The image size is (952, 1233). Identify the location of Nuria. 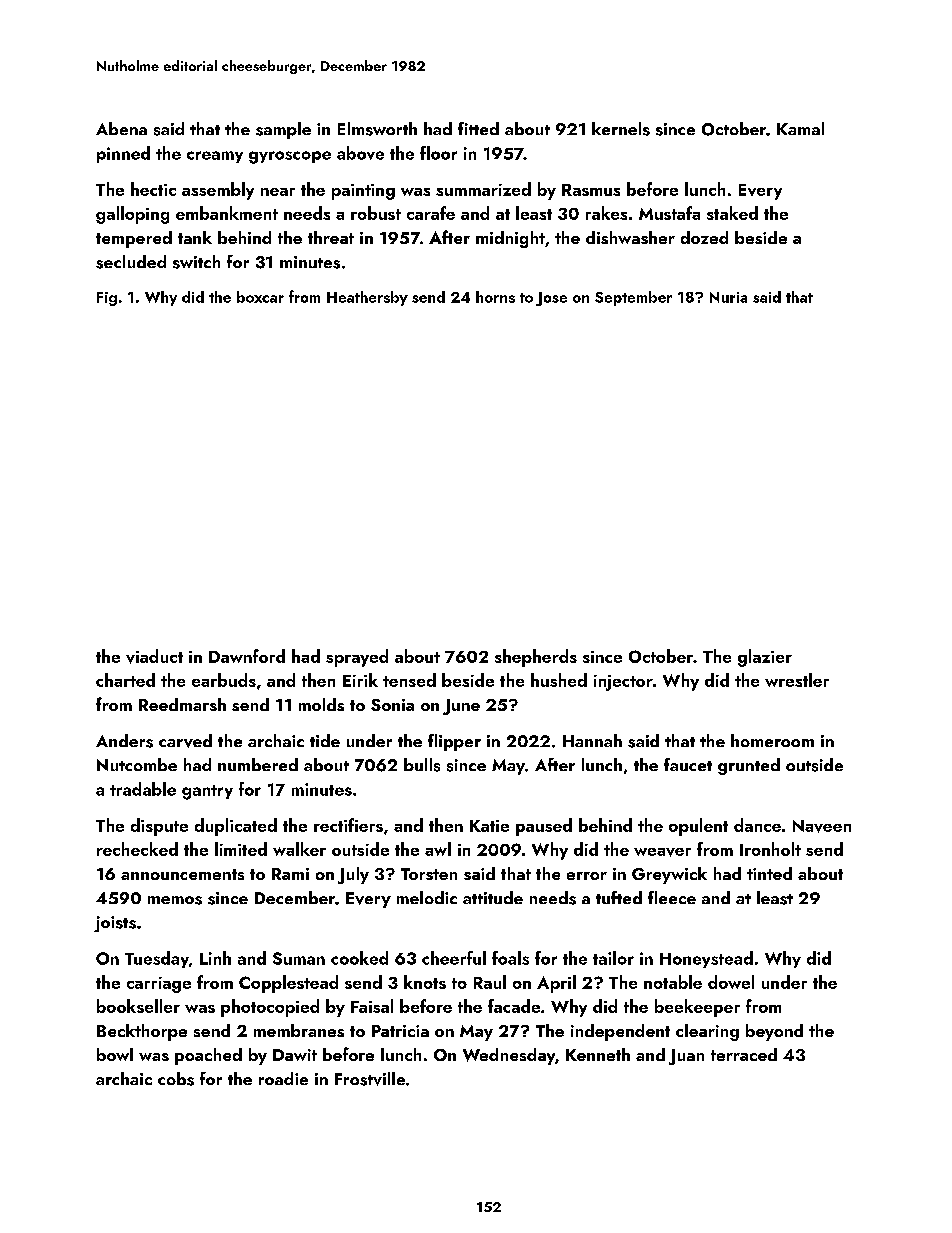
(728, 297).
